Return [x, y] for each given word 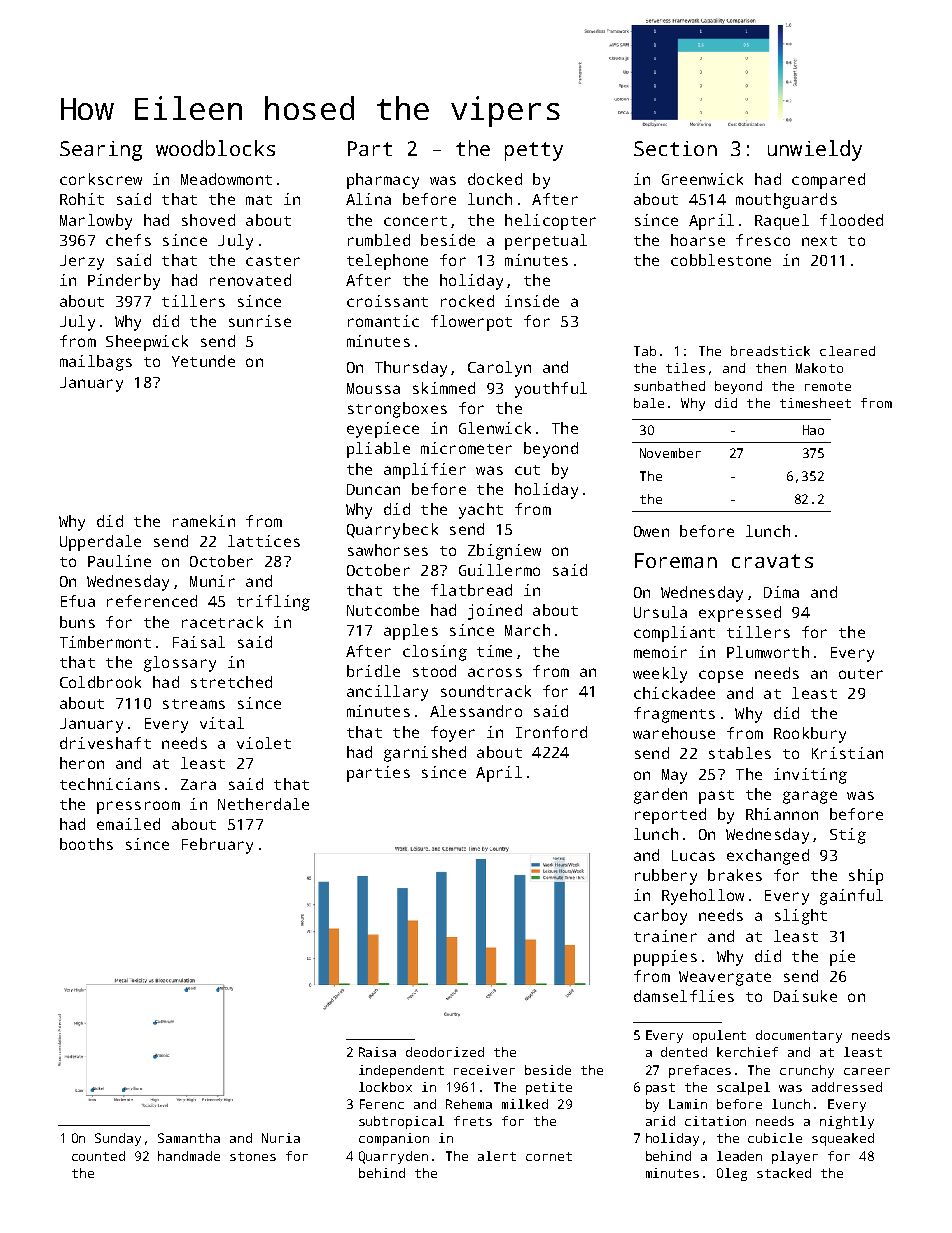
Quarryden [393, 1157]
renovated [250, 280]
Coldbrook [100, 682]
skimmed [444, 388]
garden [660, 796]
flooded [851, 220]
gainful [851, 897]
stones [253, 1156]
